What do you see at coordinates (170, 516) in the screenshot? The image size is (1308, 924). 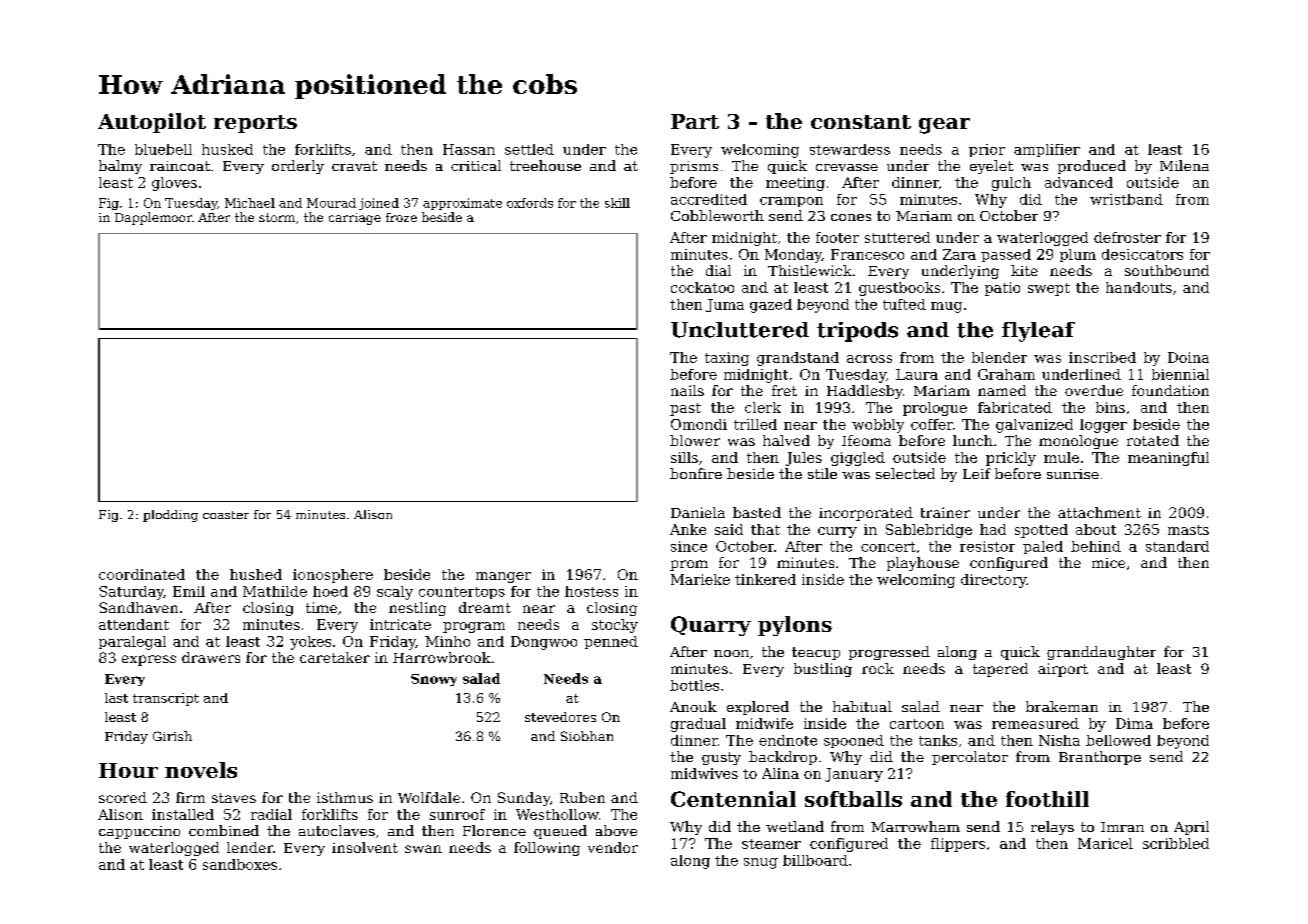 I see `plodding` at bounding box center [170, 516].
